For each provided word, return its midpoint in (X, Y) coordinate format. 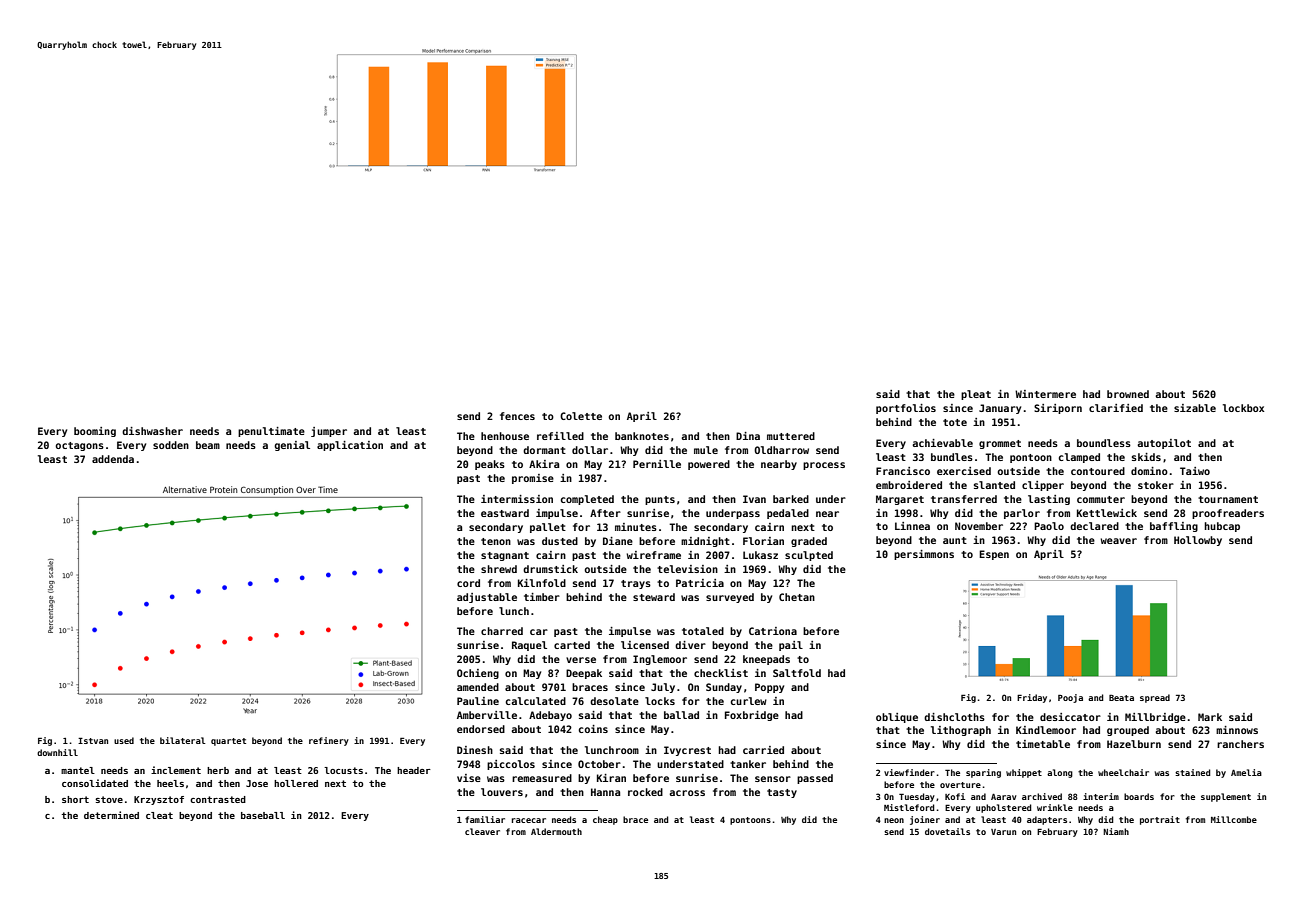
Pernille (657, 464)
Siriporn (1058, 409)
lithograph (961, 731)
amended (478, 687)
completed (587, 500)
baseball (263, 815)
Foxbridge (752, 716)
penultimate (271, 432)
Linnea (912, 526)
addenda (113, 459)
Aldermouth (556, 831)
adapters (1047, 820)
